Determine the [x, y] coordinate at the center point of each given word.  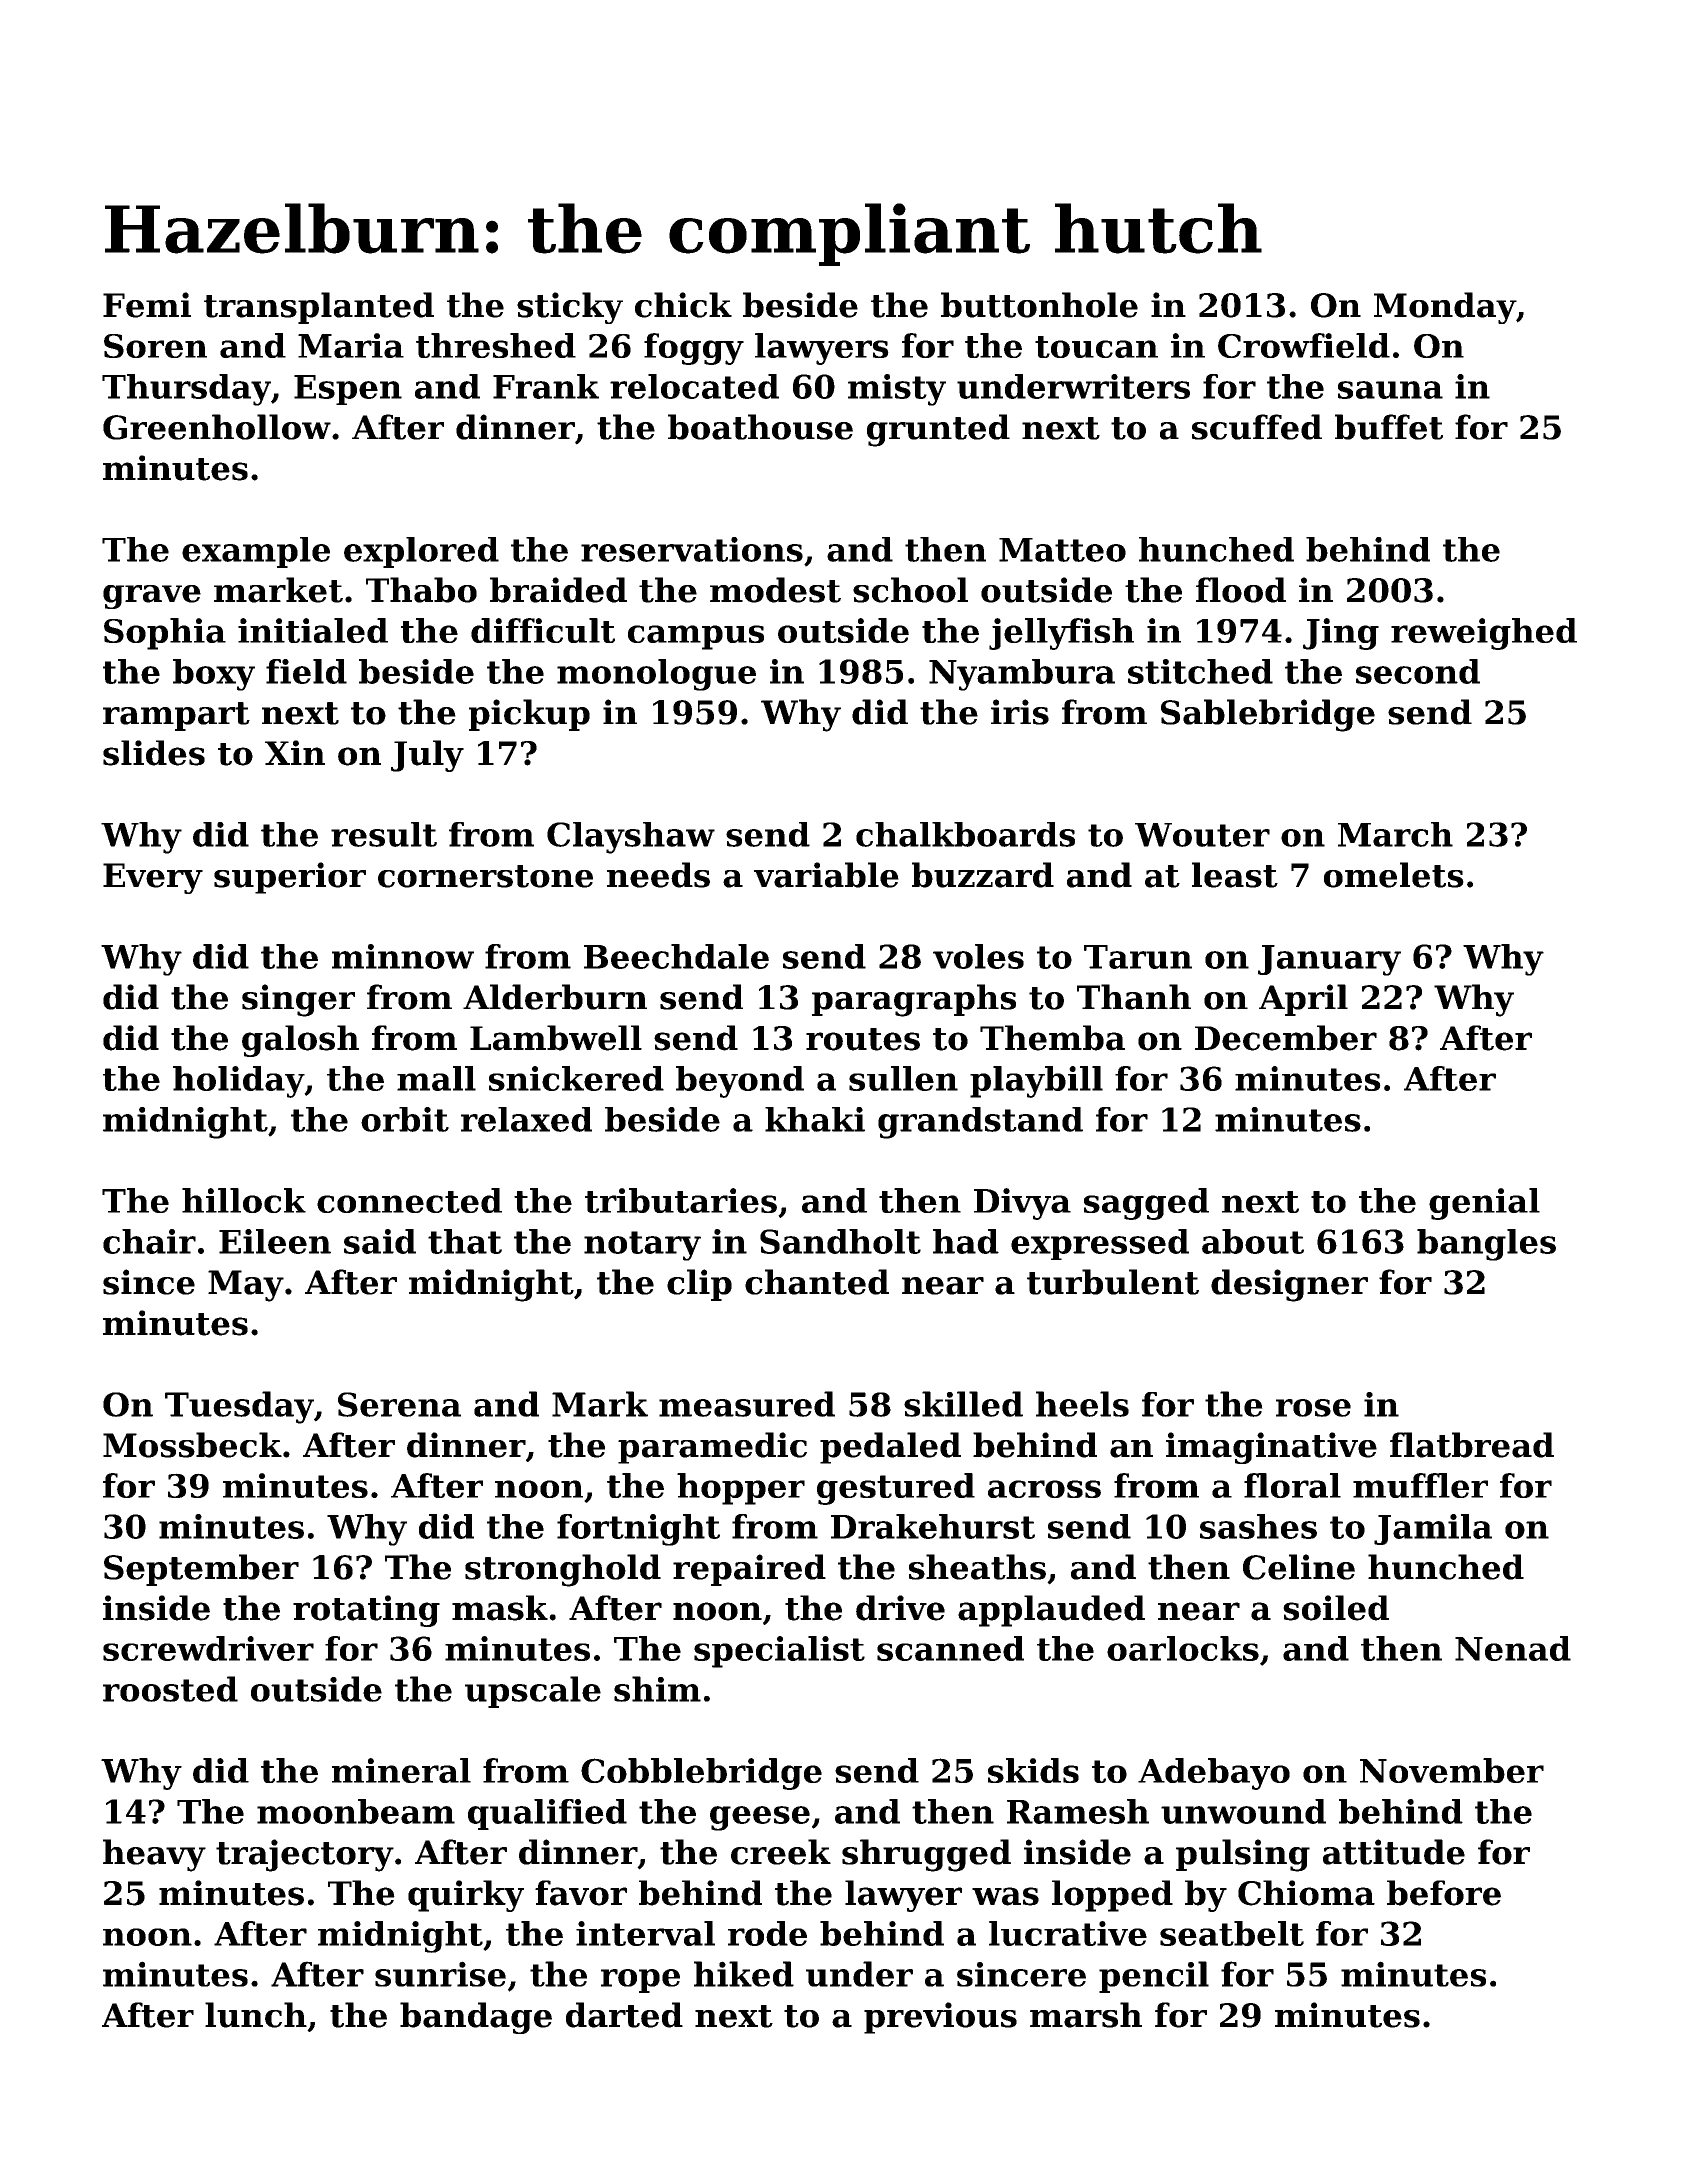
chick [683, 305]
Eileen [275, 1241]
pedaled [890, 1448]
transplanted [319, 308]
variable [826, 875]
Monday [1445, 308]
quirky [466, 1896]
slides [154, 753]
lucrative [1068, 1933]
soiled [1336, 1608]
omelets [1394, 875]
